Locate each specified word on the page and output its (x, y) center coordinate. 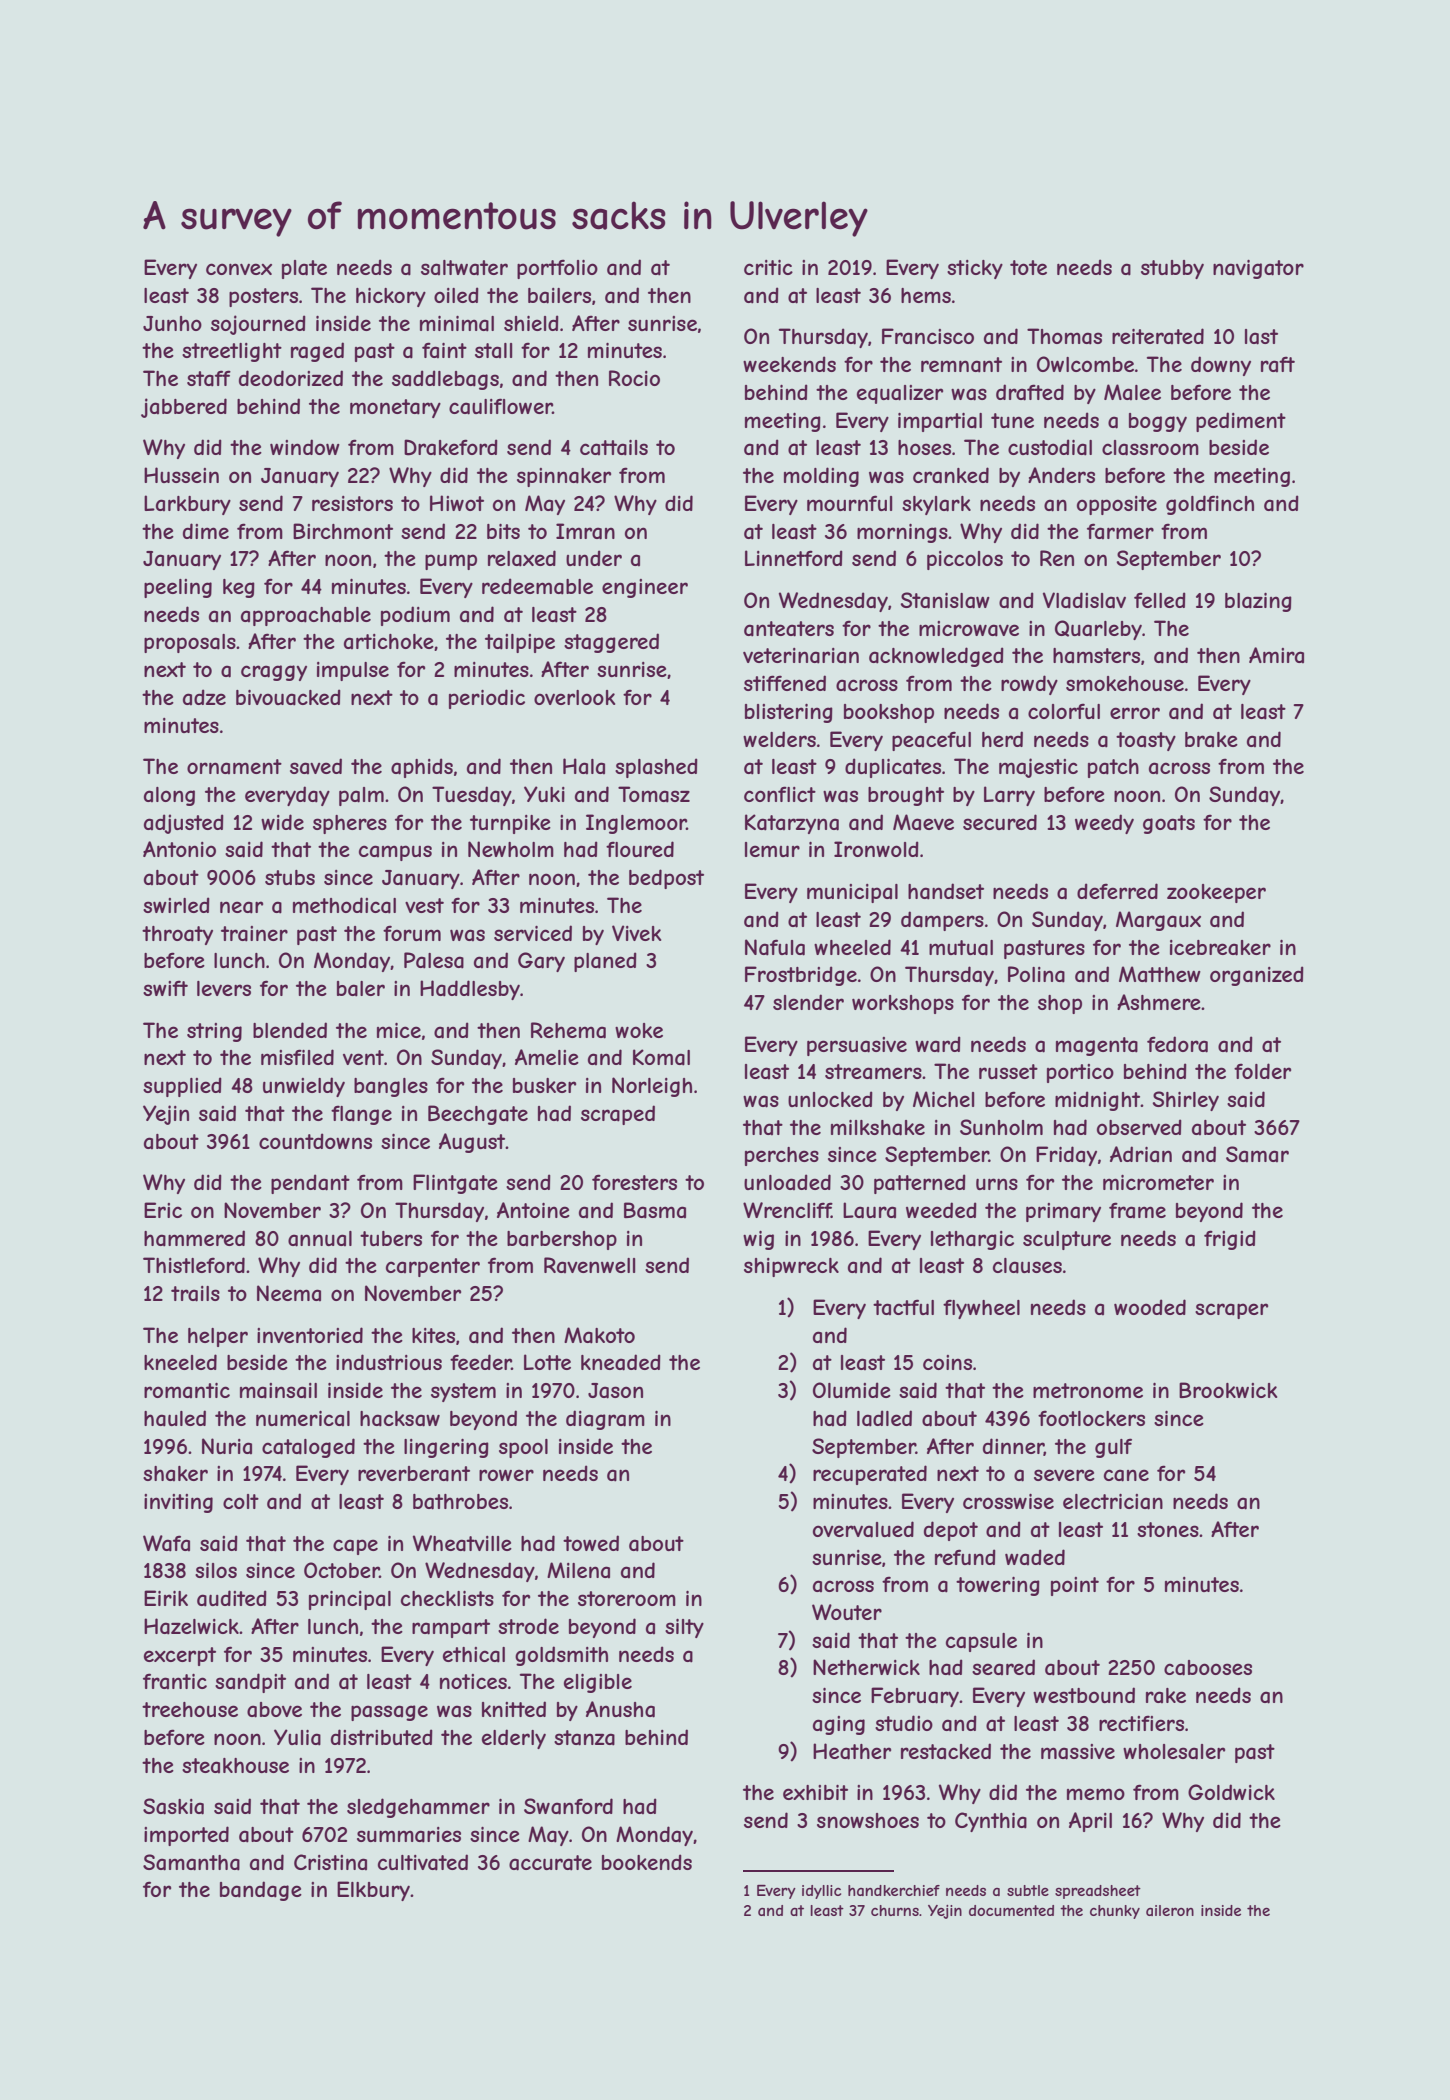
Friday (1066, 1156)
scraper (1231, 1311)
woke (639, 1030)
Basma (655, 1210)
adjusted (184, 824)
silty (684, 1628)
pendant (310, 1184)
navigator (1258, 269)
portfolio (557, 269)
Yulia (297, 1737)
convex (239, 269)
